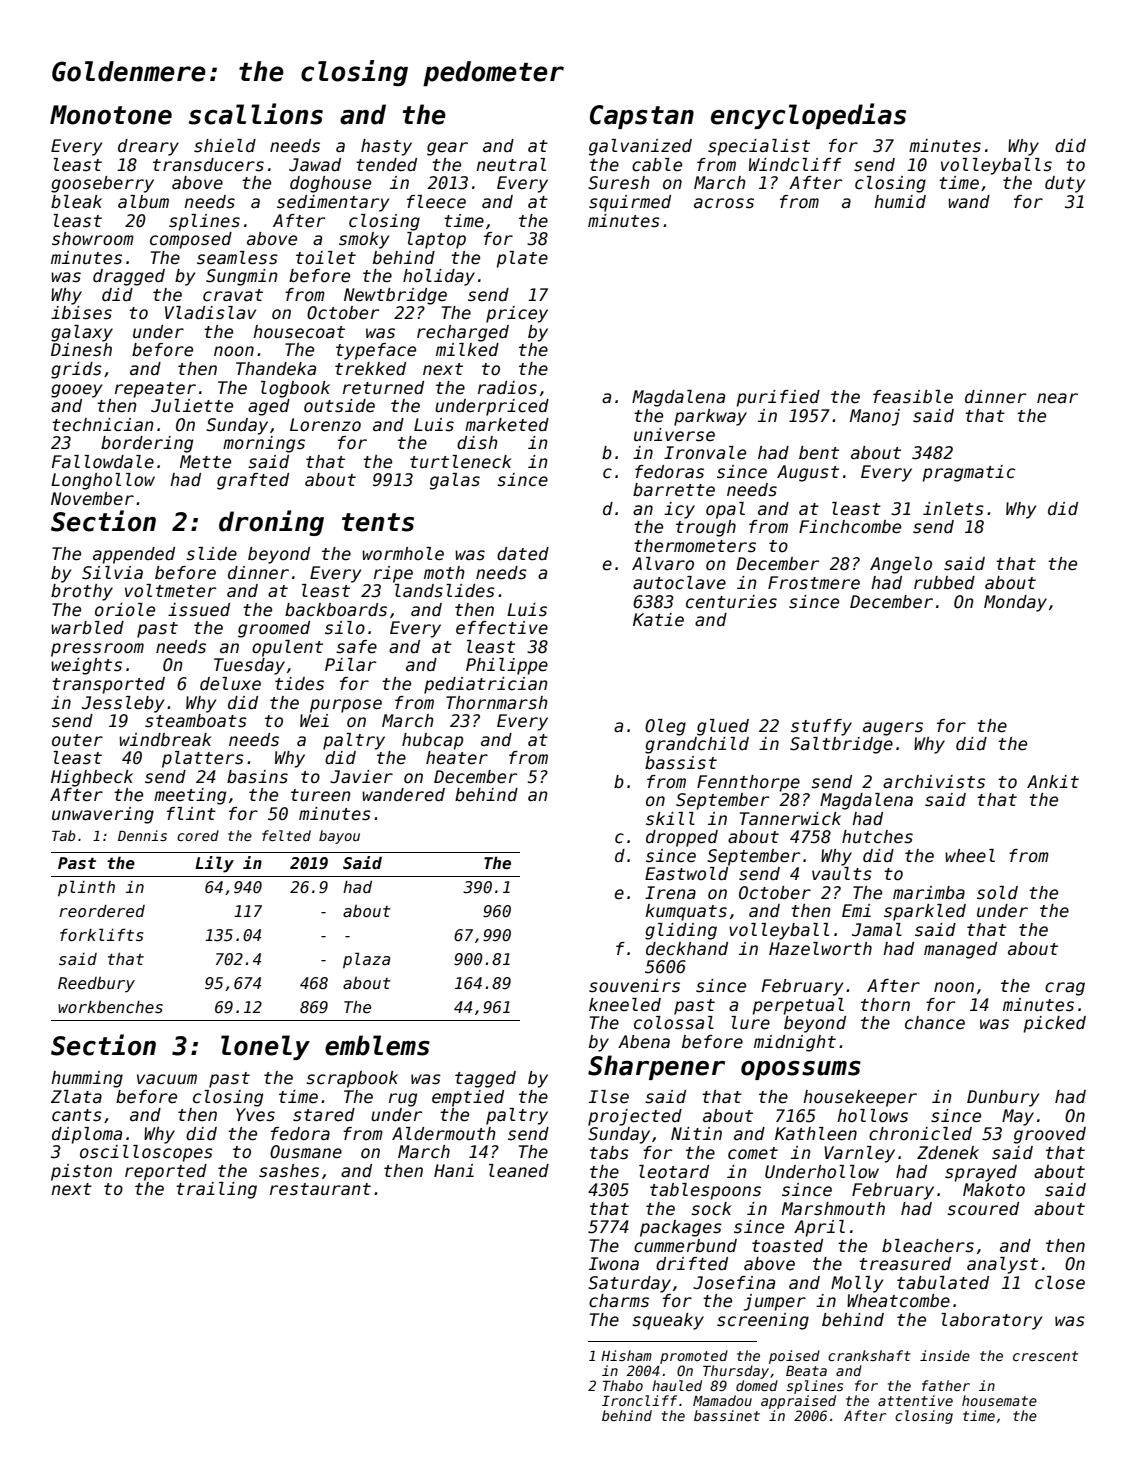 The image size is (1137, 1471). I want to click on outer, so click(77, 740).
